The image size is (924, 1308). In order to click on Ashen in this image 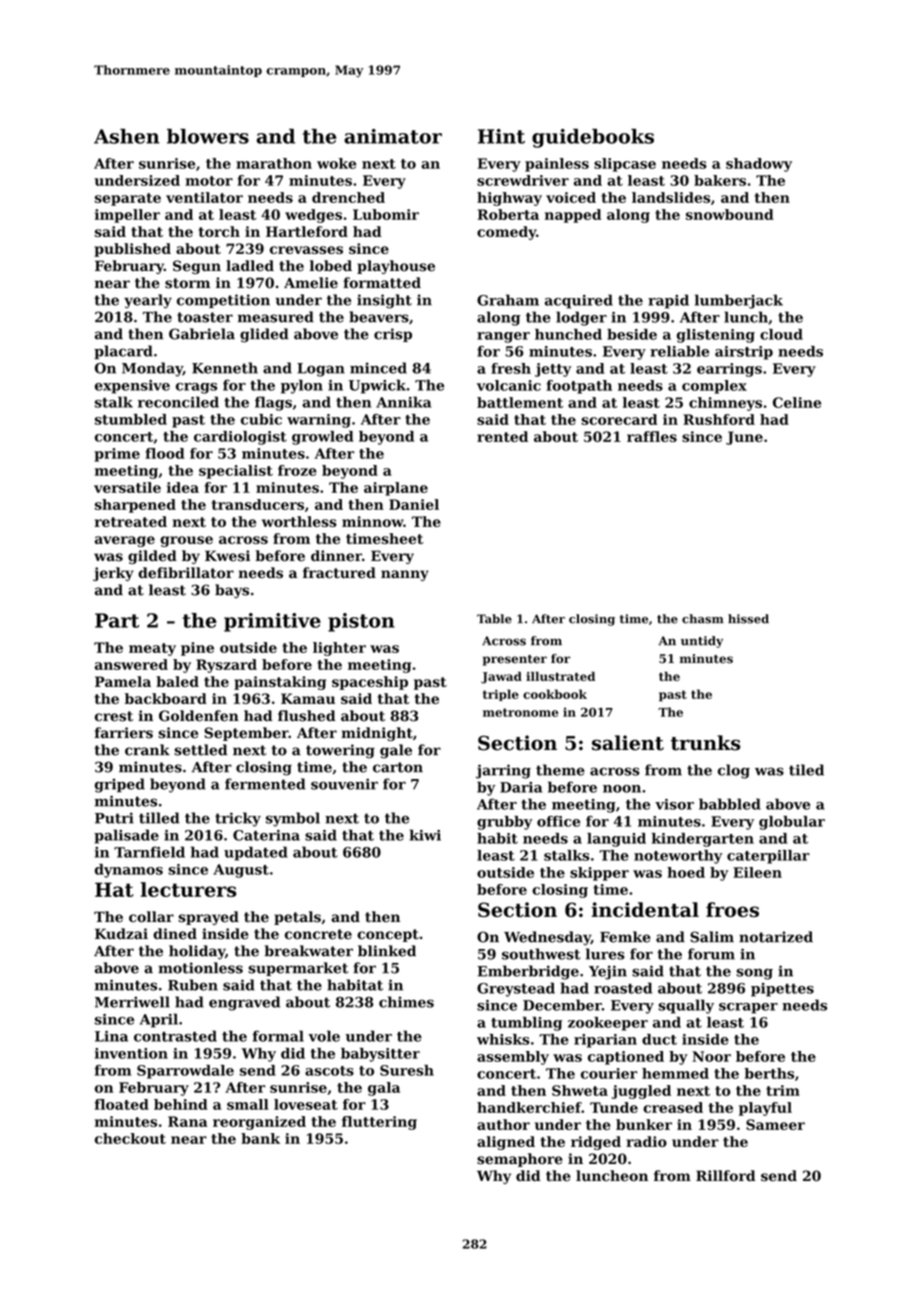, I will do `click(127, 136)`.
